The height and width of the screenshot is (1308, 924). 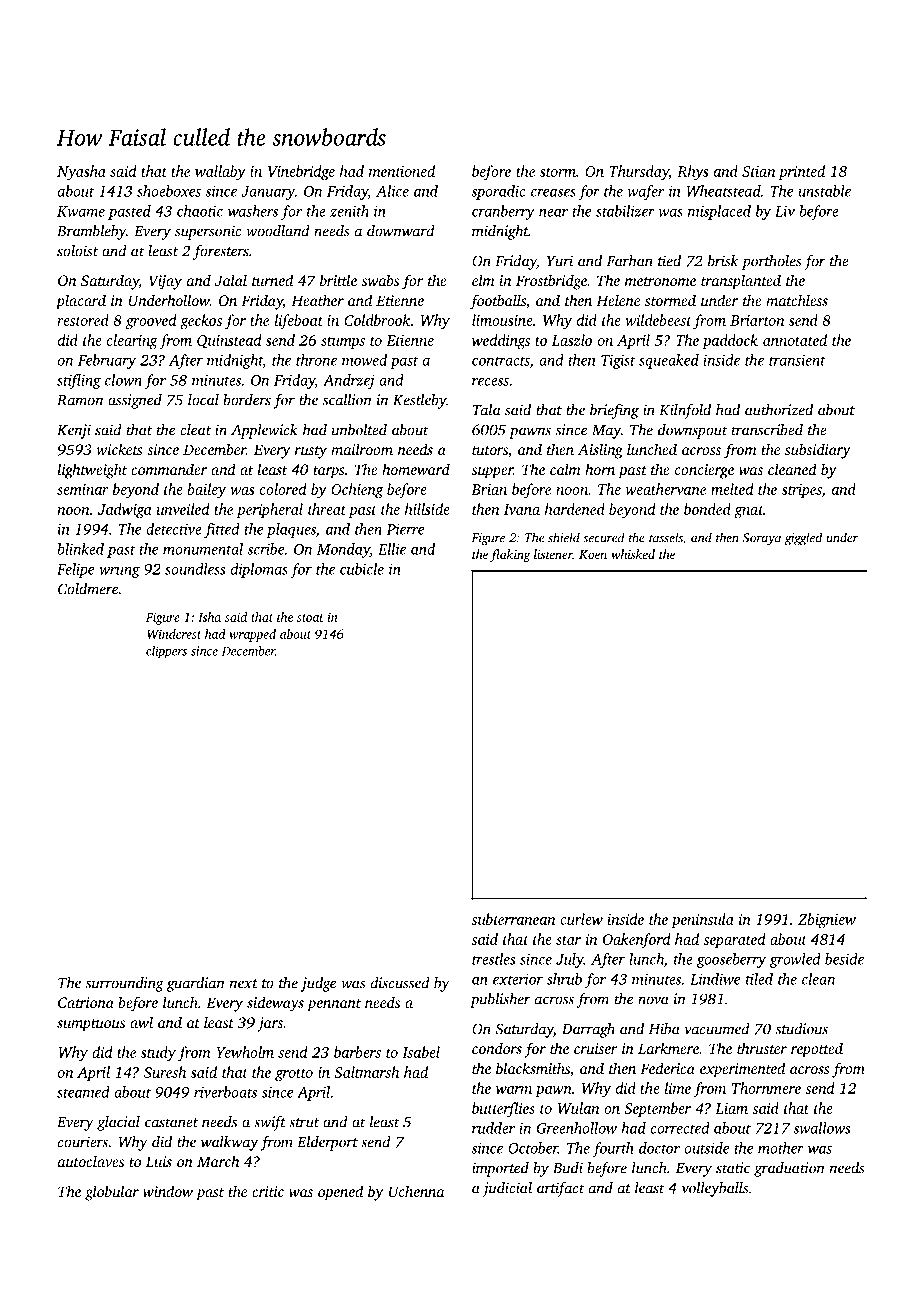 I want to click on volleyballs, so click(x=715, y=1189).
